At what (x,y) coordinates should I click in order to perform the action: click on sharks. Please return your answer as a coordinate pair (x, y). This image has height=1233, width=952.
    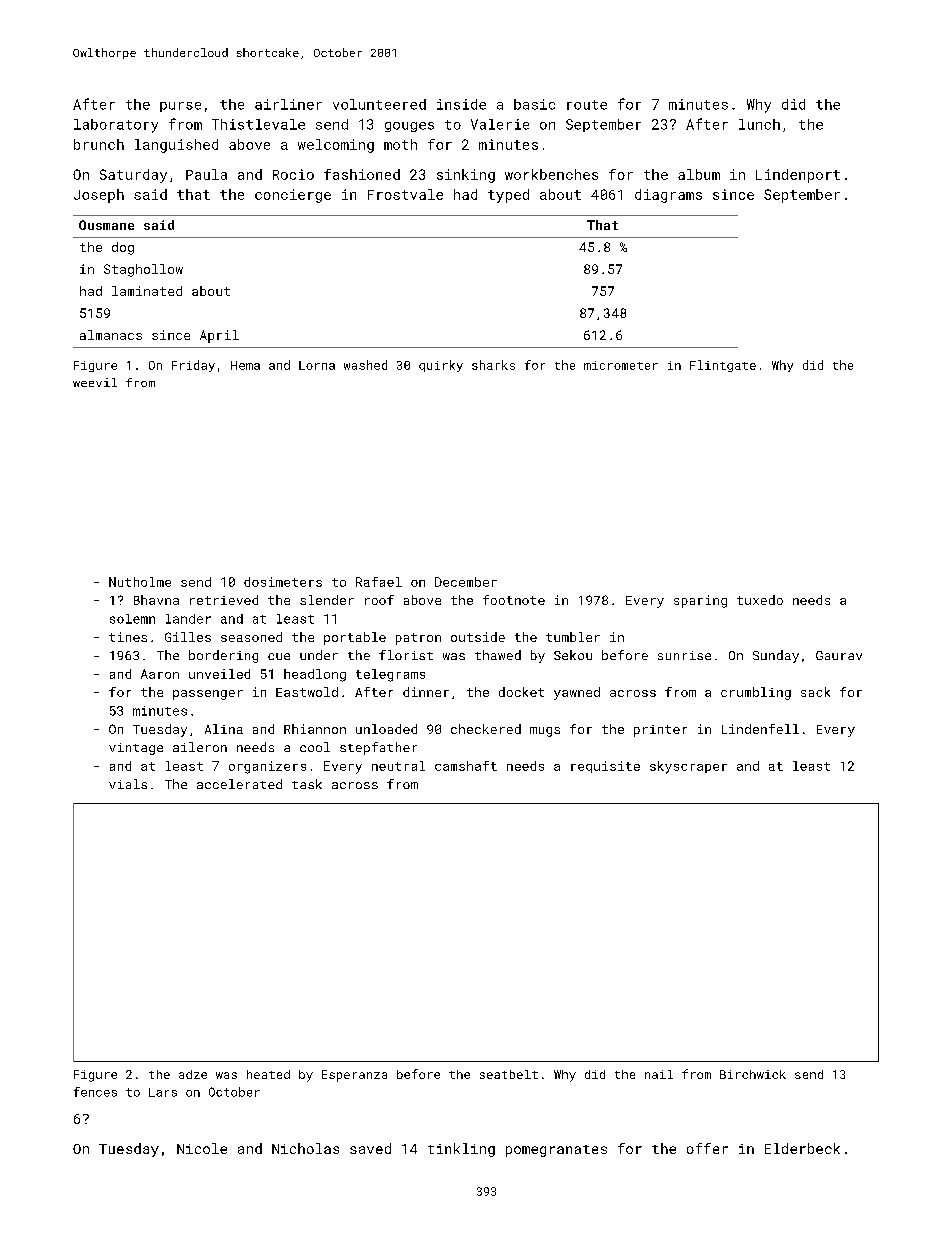
    Looking at the image, I should click on (493, 365).
